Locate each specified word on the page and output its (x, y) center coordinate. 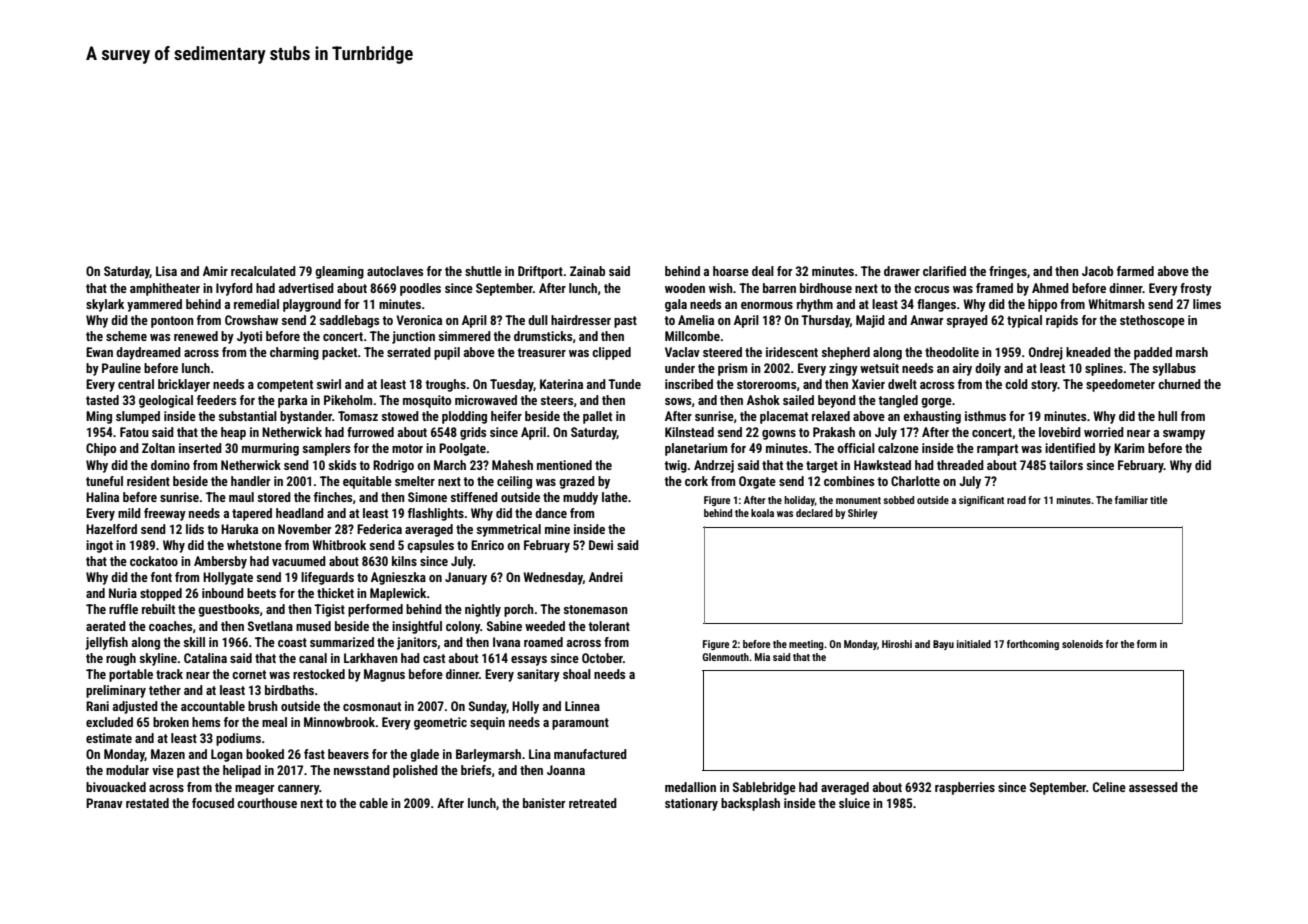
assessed (1153, 787)
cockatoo (154, 561)
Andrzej (714, 466)
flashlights (436, 514)
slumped (138, 417)
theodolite (952, 352)
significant (981, 501)
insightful (417, 627)
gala (676, 305)
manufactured (590, 754)
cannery (298, 790)
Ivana (506, 642)
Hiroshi (897, 644)
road (1016, 500)
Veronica (419, 320)
